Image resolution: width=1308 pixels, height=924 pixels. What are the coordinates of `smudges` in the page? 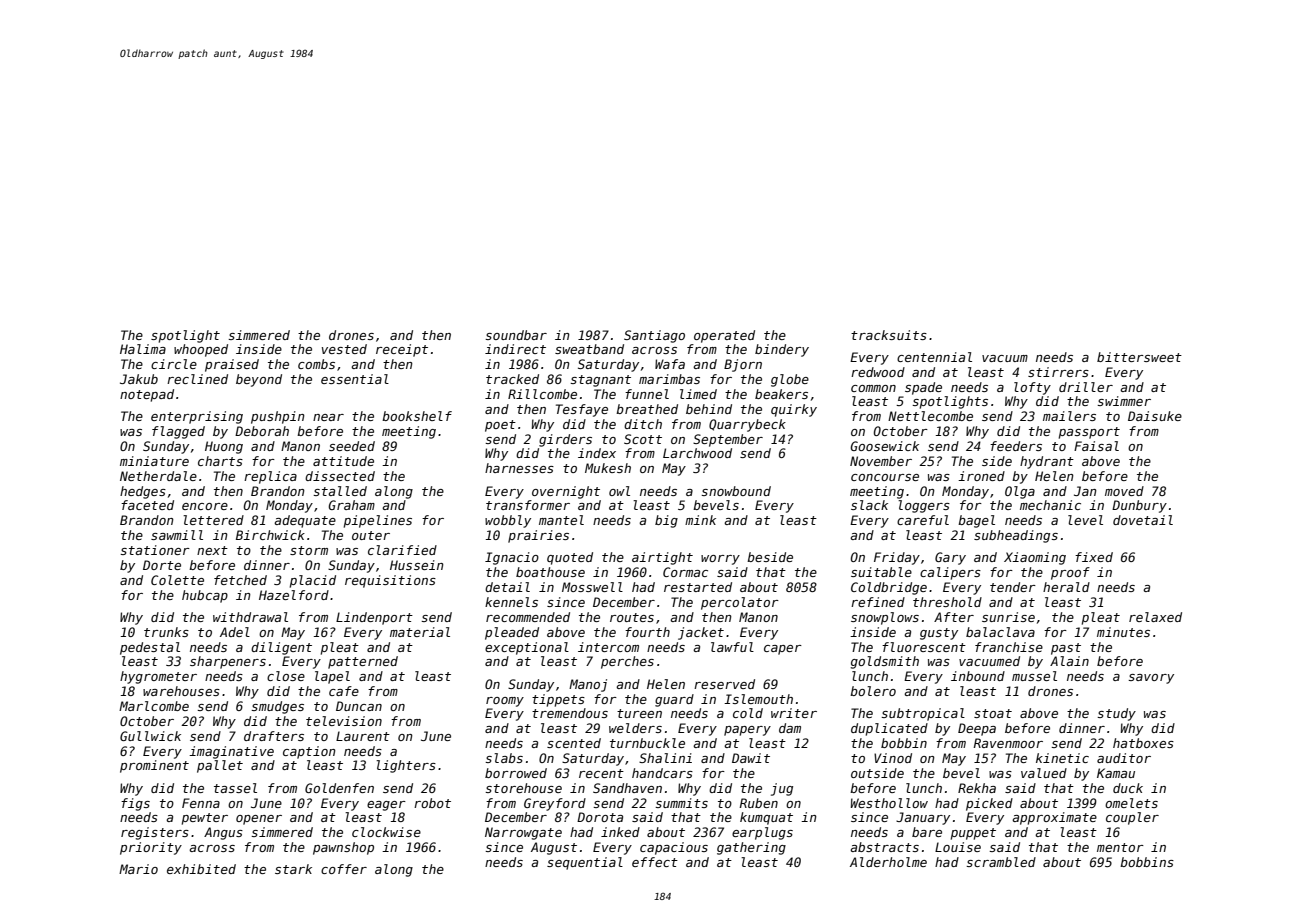 It's located at (277, 707).
